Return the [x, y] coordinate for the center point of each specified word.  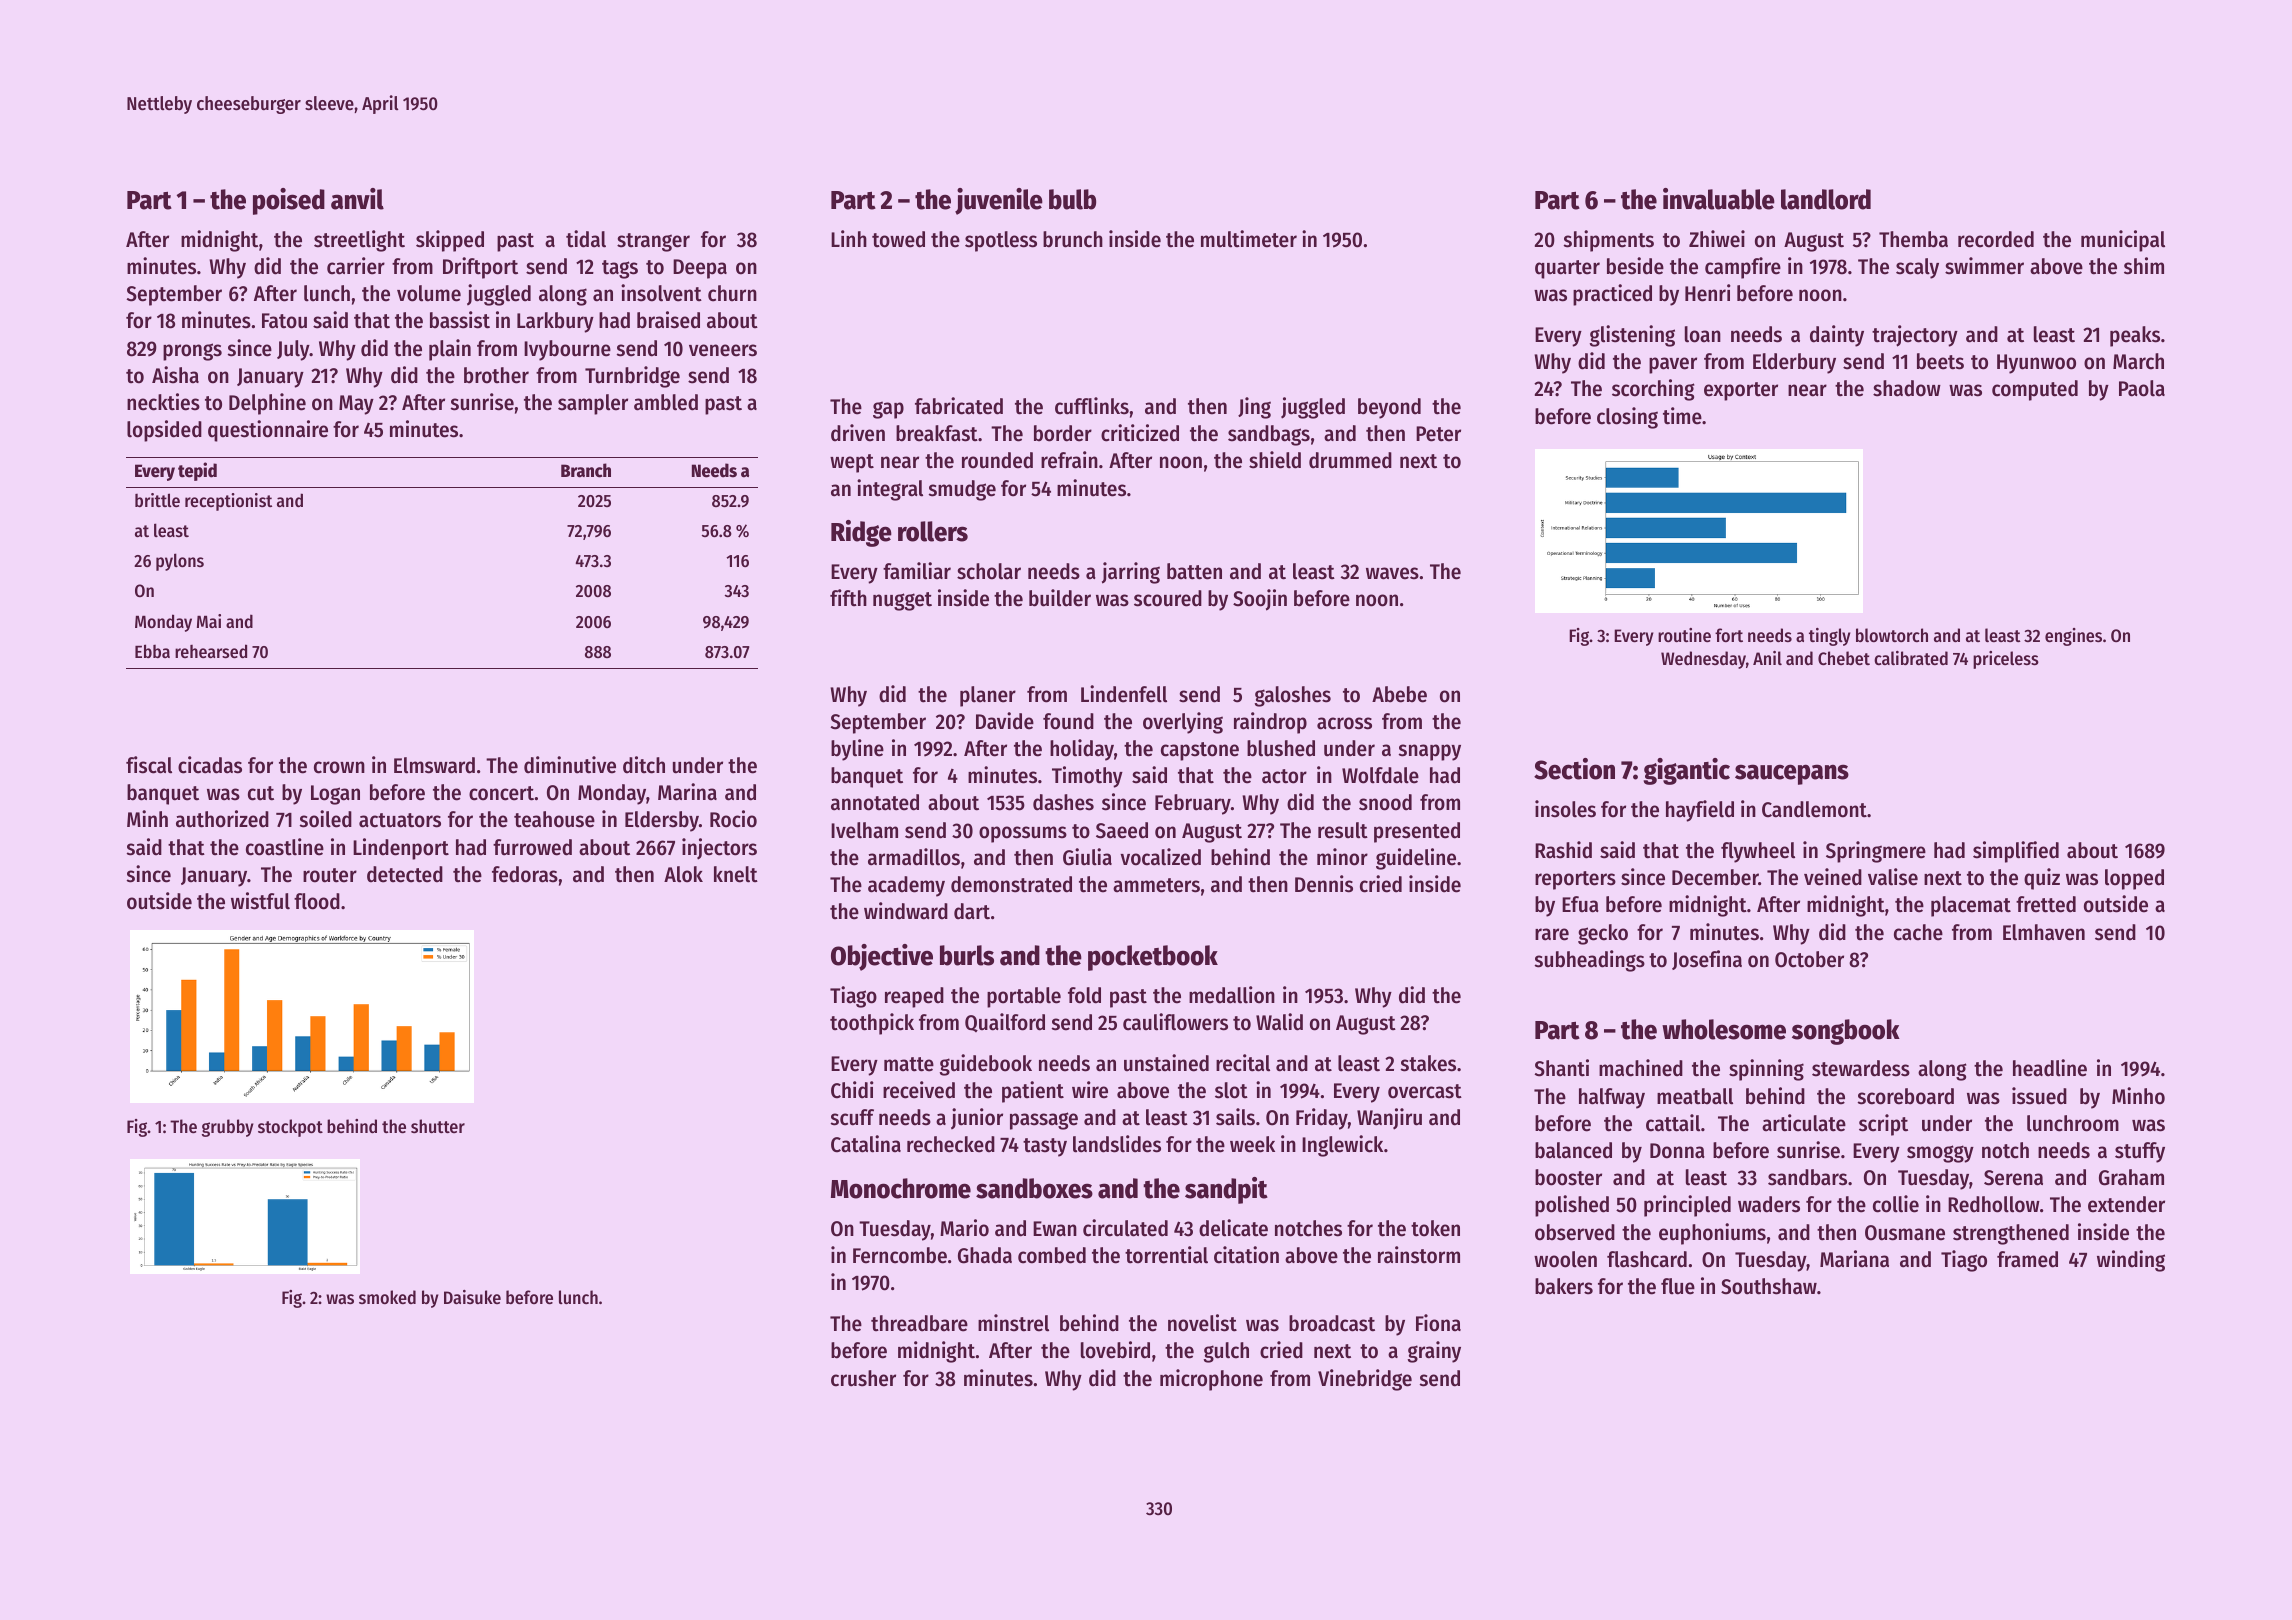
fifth [848, 597]
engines [2073, 637]
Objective [882, 957]
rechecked [951, 1144]
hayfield [1700, 811]
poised [289, 201]
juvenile [999, 201]
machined [1641, 1068]
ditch [644, 765]
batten [1194, 571]
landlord [1826, 199]
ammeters [1156, 885]
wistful [260, 901]
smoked [387, 1297]
